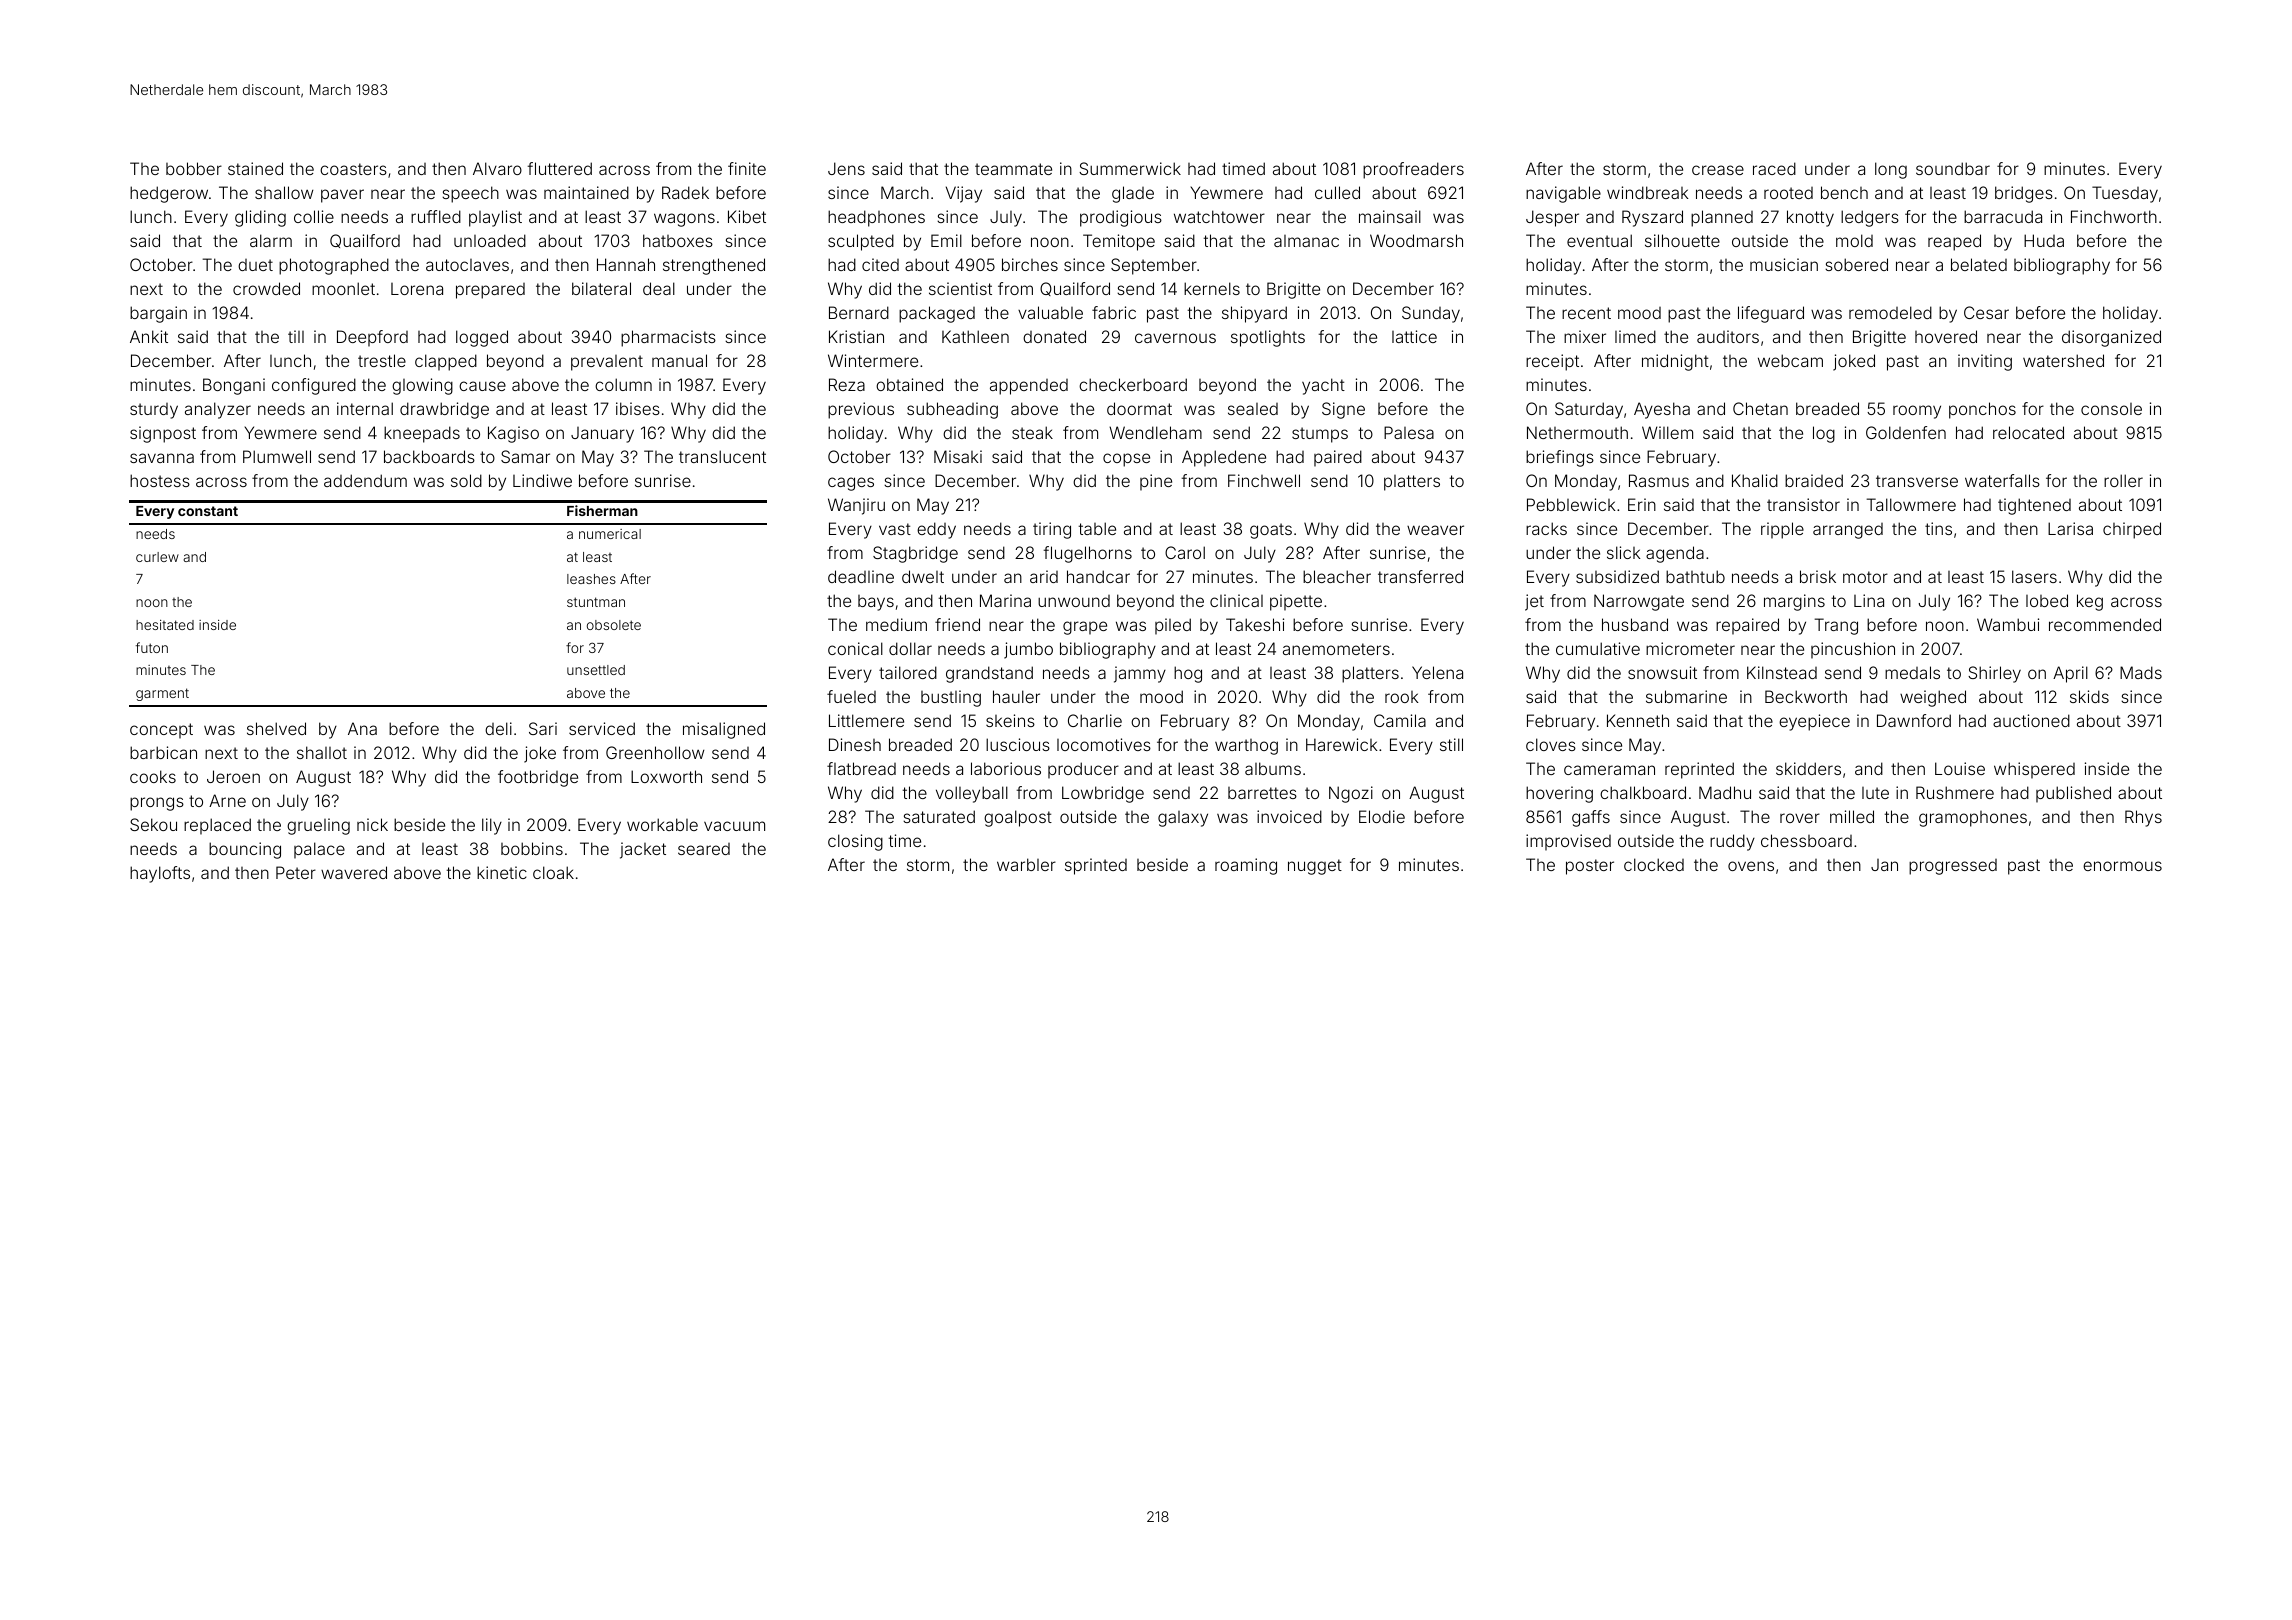  What do you see at coordinates (876, 218) in the image?
I see `headphones` at bounding box center [876, 218].
